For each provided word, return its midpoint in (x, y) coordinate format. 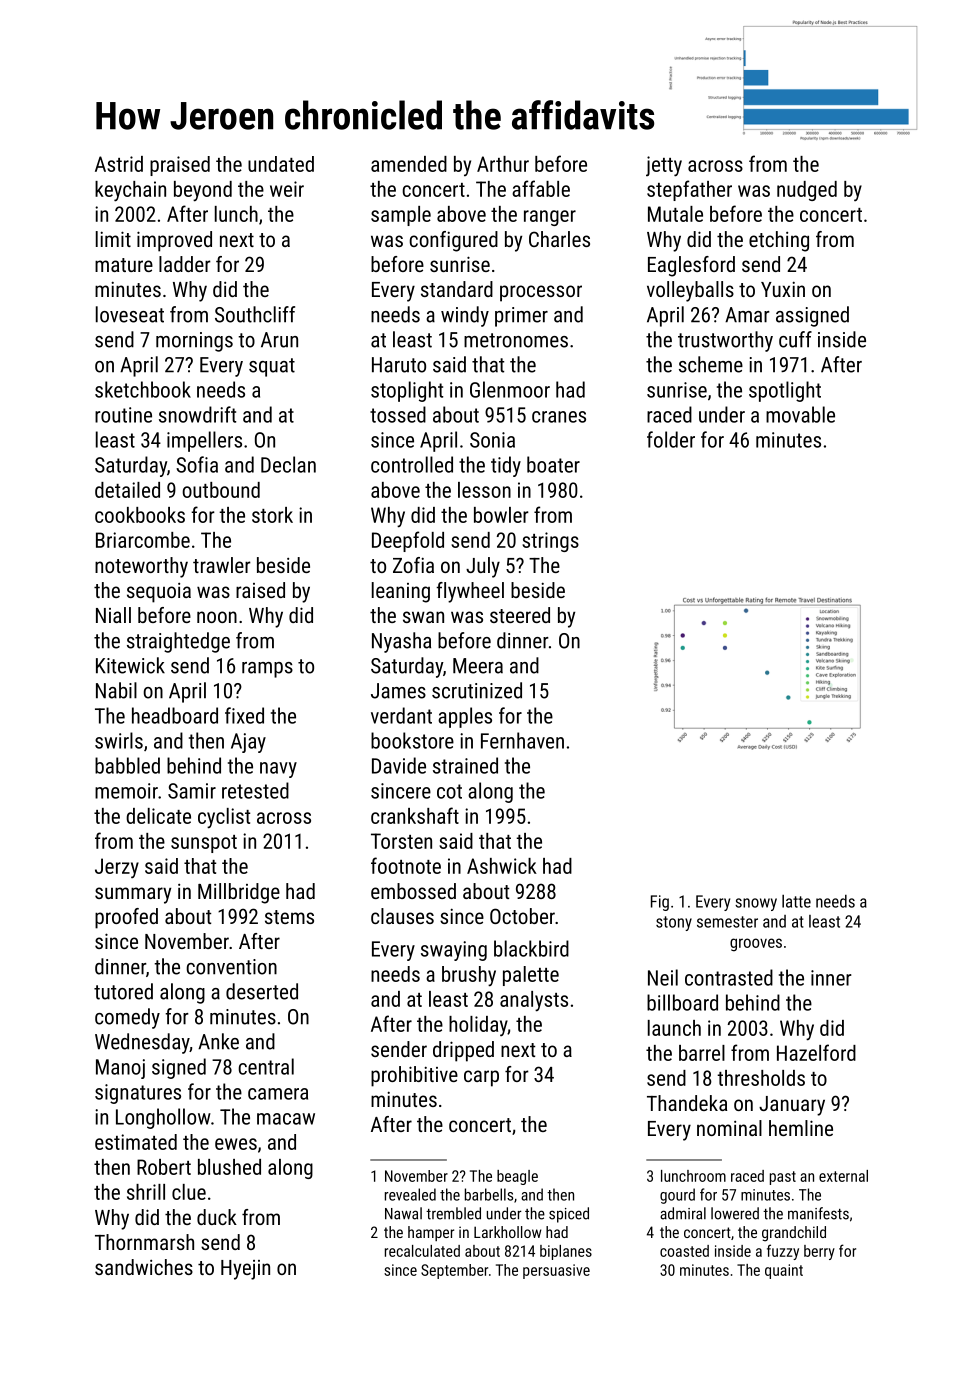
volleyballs (690, 291)
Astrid (119, 164)
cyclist (224, 818)
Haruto (399, 365)
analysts (534, 1001)
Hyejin (245, 1270)
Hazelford (816, 1052)
